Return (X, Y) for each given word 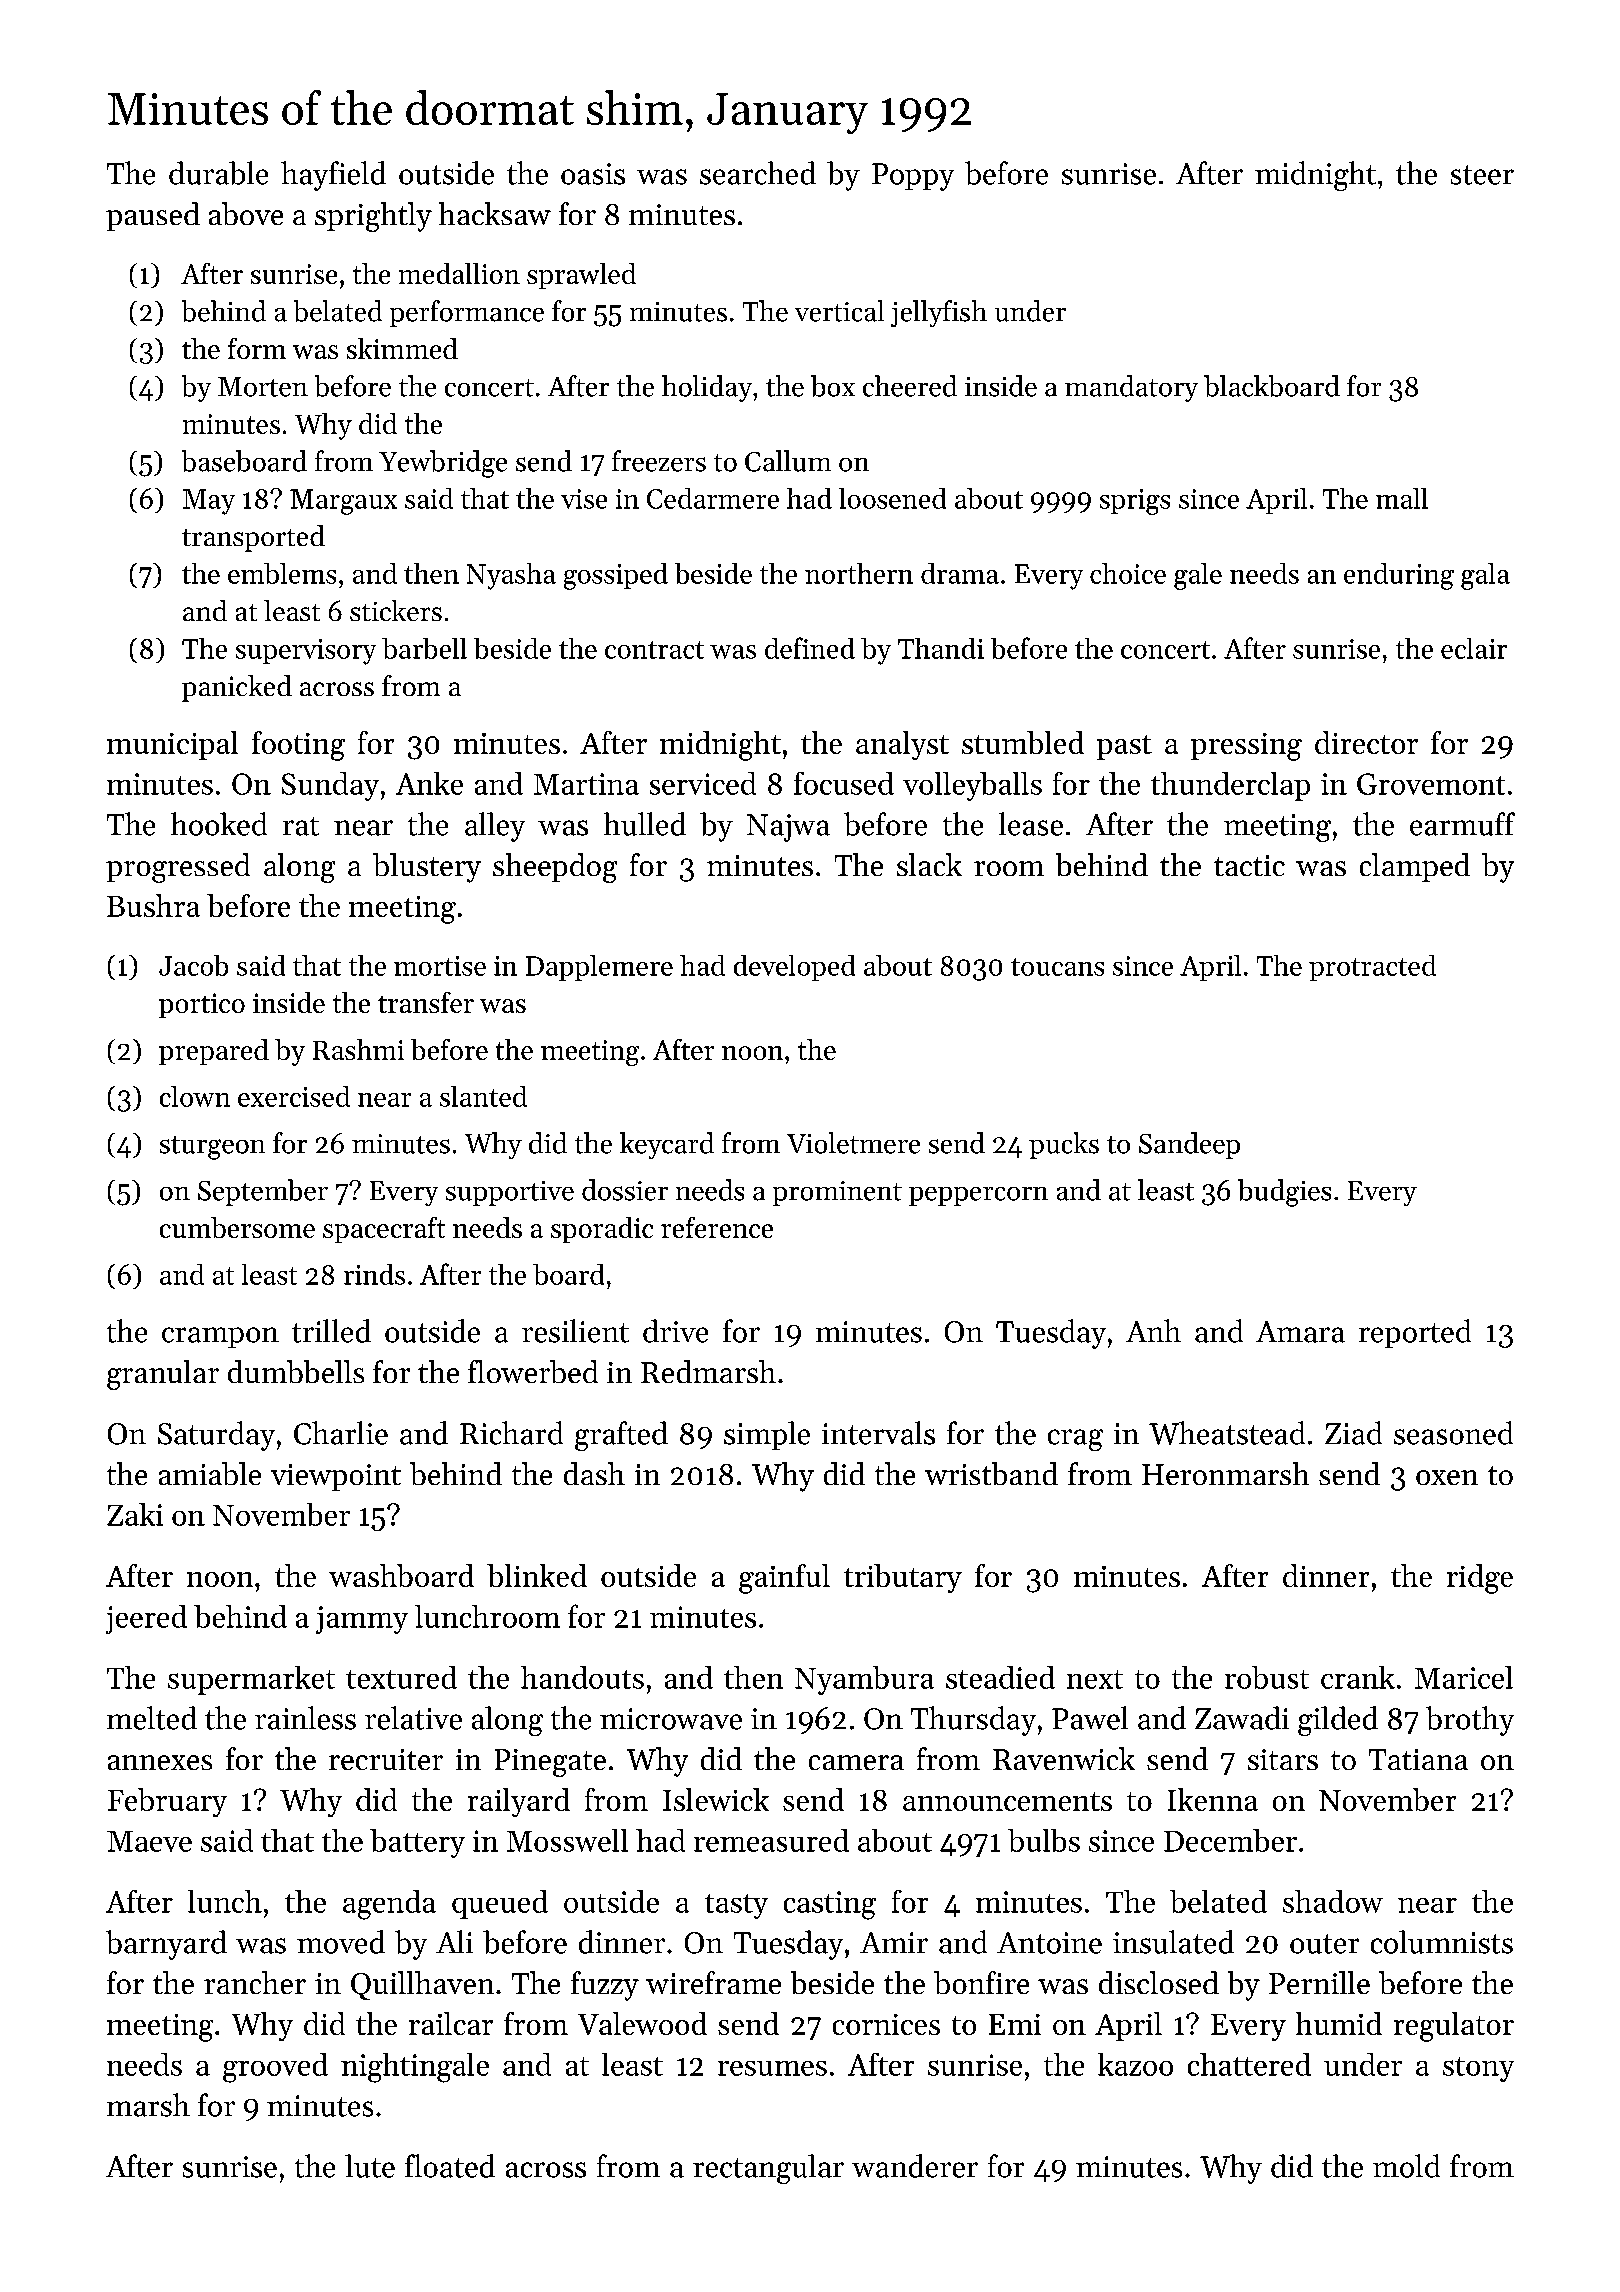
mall (1402, 498)
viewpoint (336, 1477)
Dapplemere (599, 968)
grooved (275, 2068)
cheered (910, 386)
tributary (903, 1578)
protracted (1372, 968)
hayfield (333, 176)
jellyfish (939, 313)
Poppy (913, 177)
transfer (426, 1002)
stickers (396, 610)
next (1095, 1679)
